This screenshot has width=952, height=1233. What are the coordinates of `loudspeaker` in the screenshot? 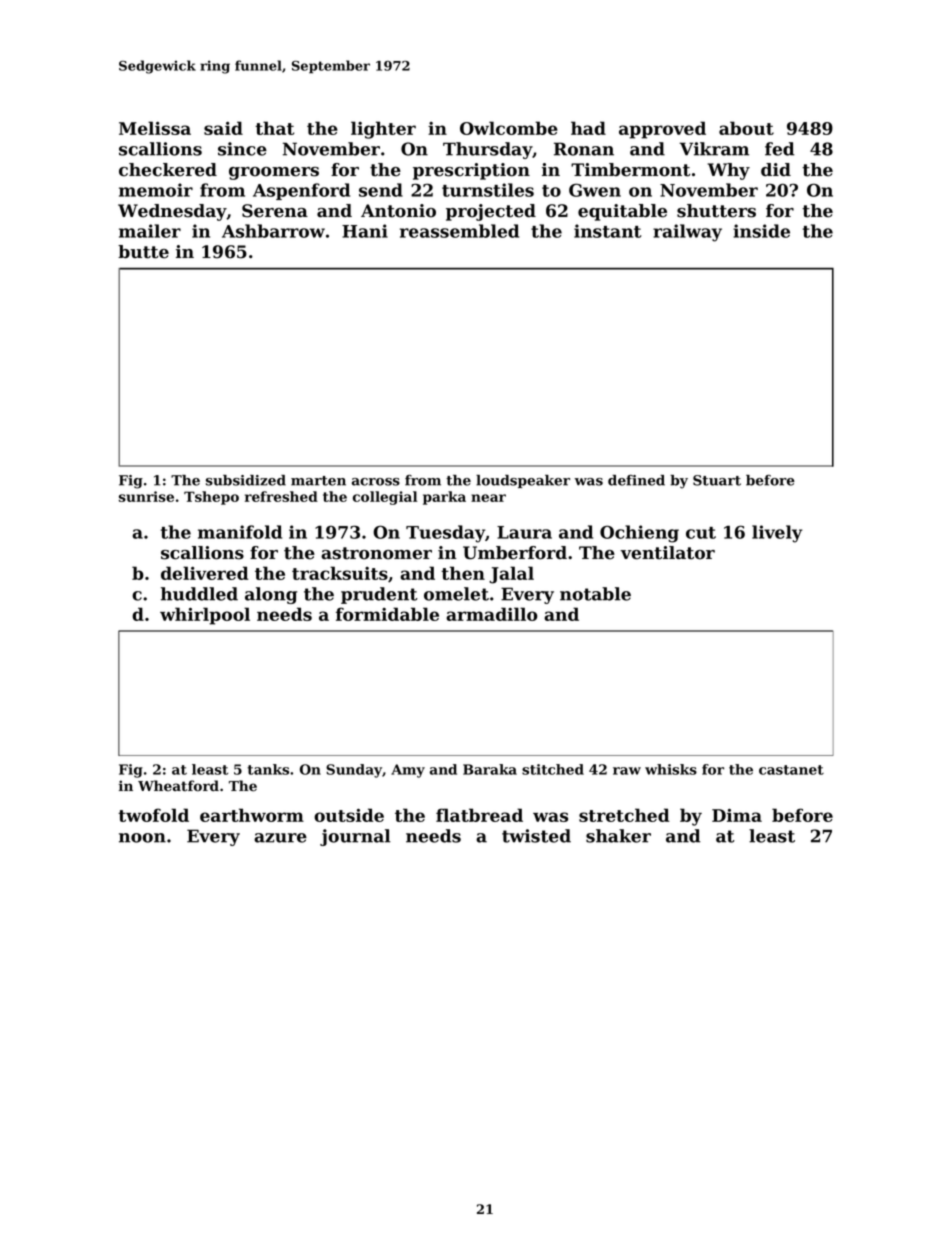 It's located at (523, 481).
